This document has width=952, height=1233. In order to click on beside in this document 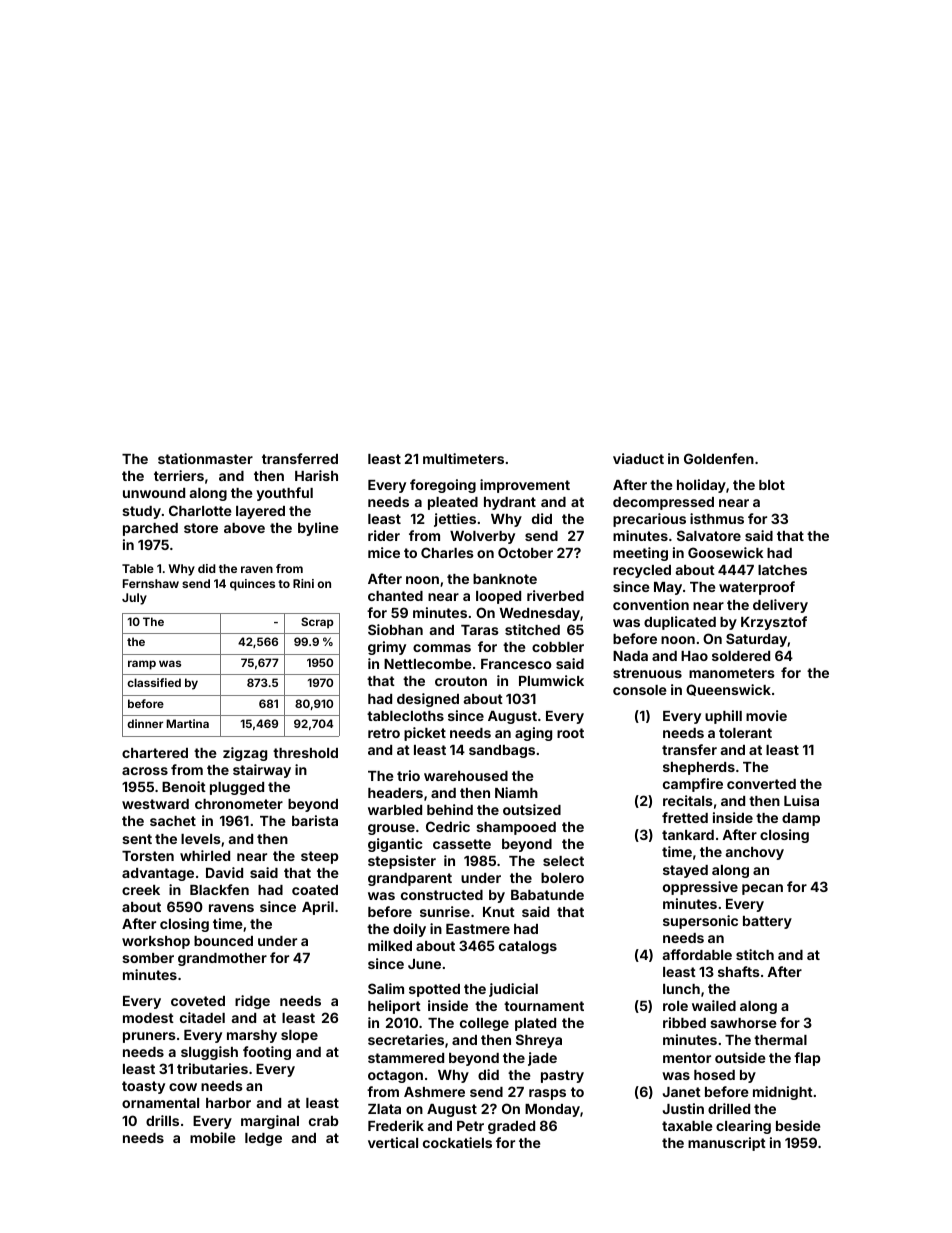, I will do `click(798, 1125)`.
